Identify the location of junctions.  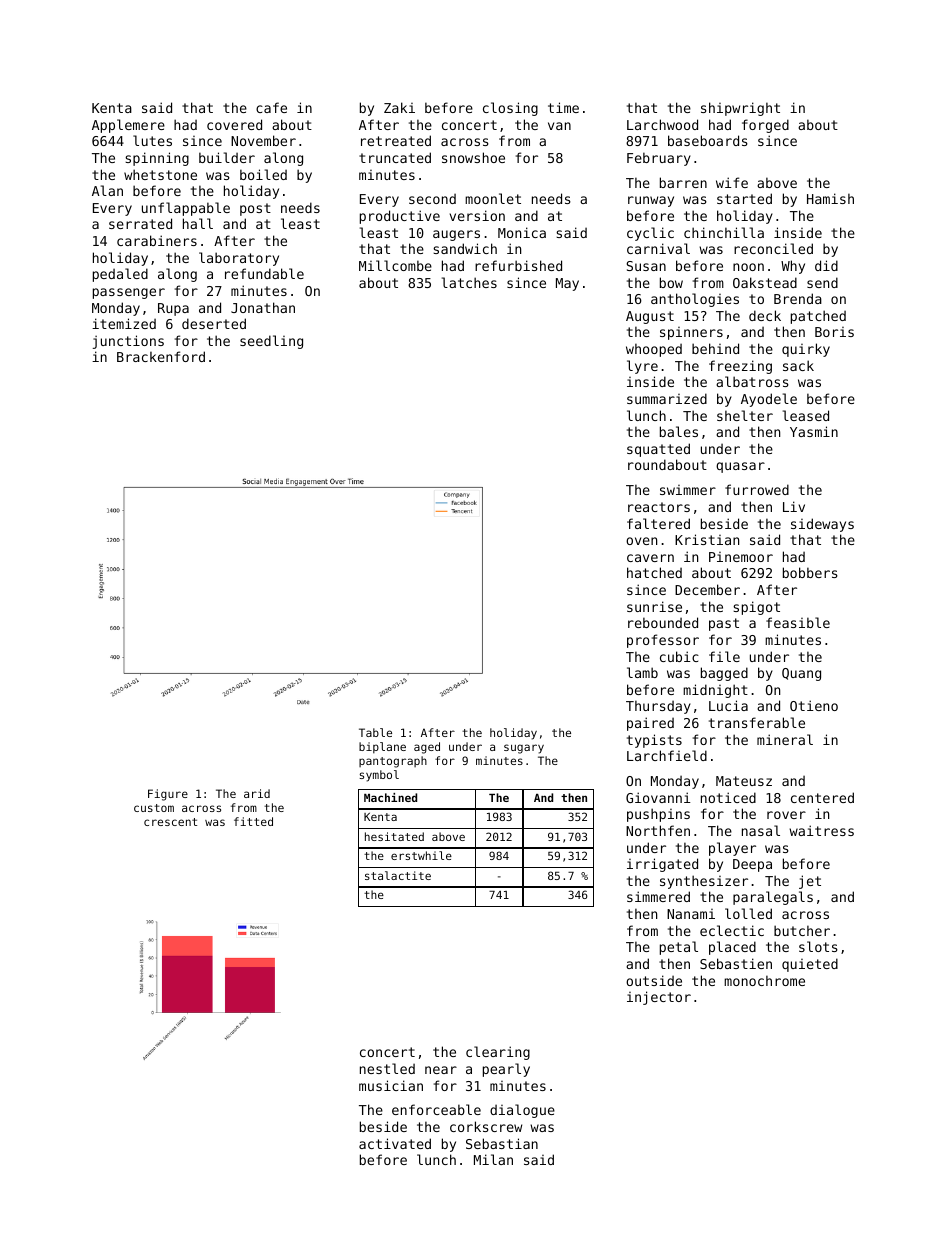
(128, 342).
